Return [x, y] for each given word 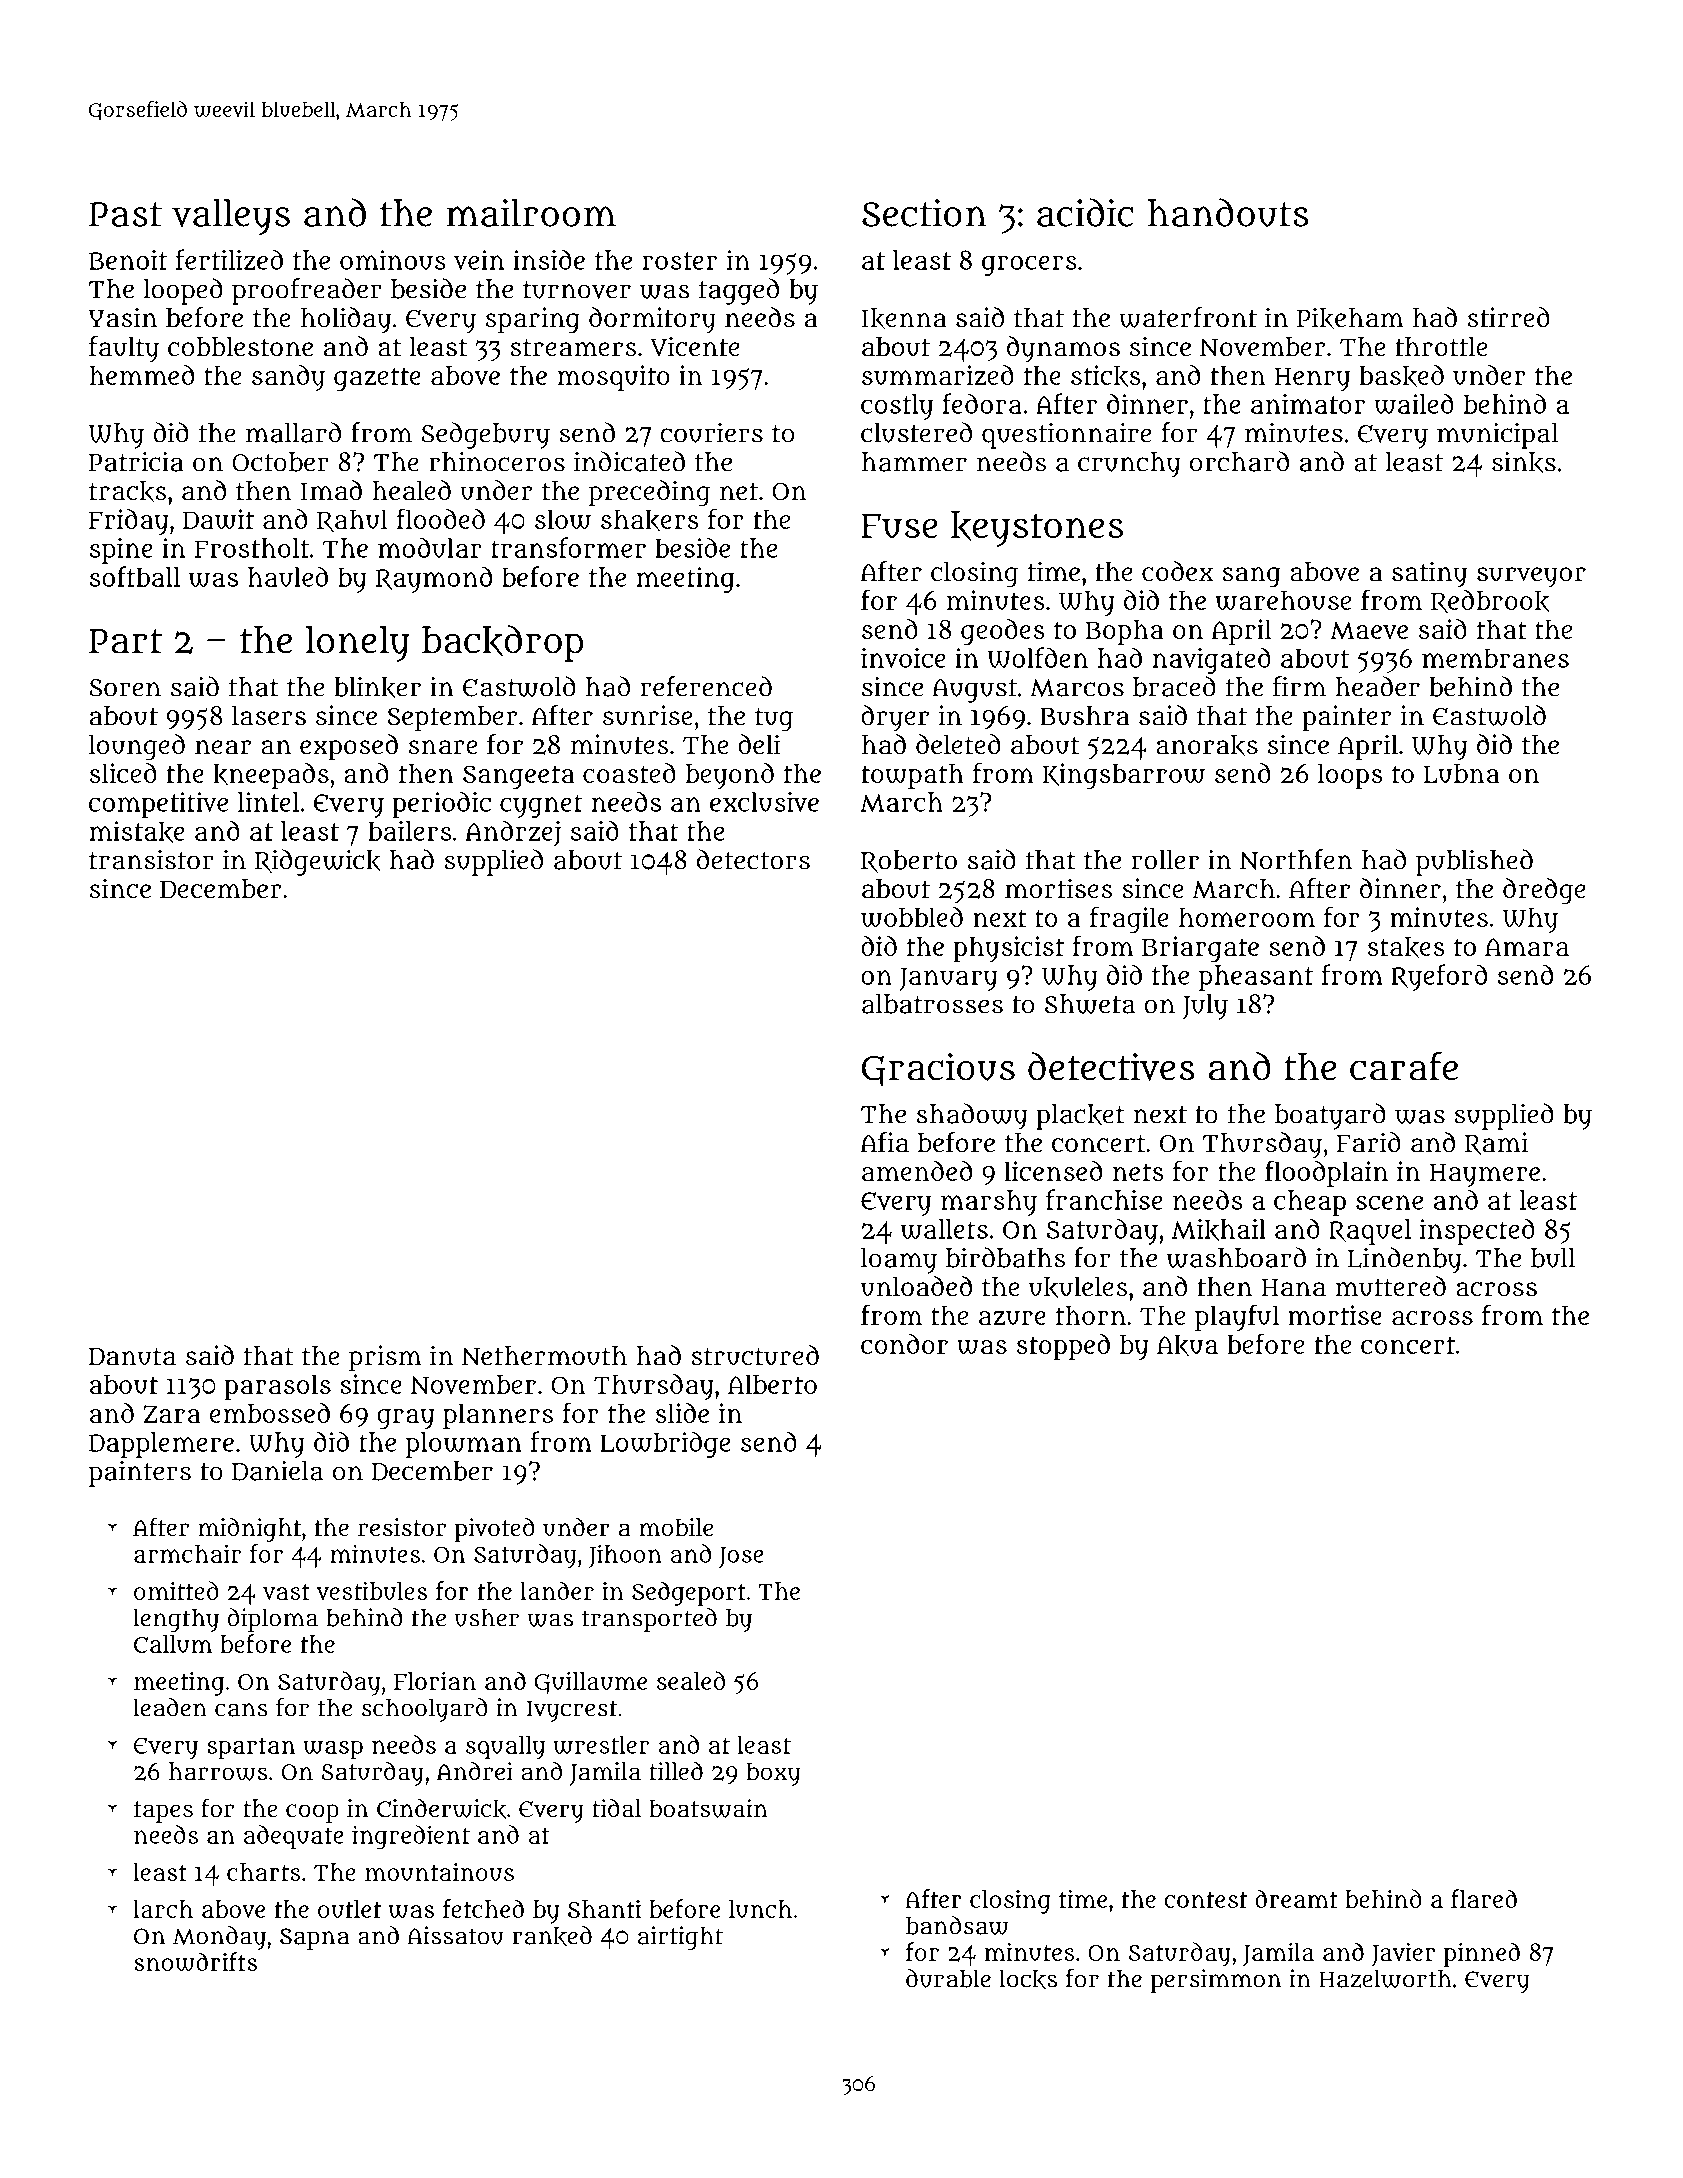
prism [385, 1358]
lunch [760, 1909]
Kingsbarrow [1123, 776]
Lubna [1461, 774]
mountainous [439, 1872]
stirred [1509, 317]
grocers [1029, 265]
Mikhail [1219, 1230]
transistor [151, 860]
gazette [377, 379]
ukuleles [1078, 1287]
